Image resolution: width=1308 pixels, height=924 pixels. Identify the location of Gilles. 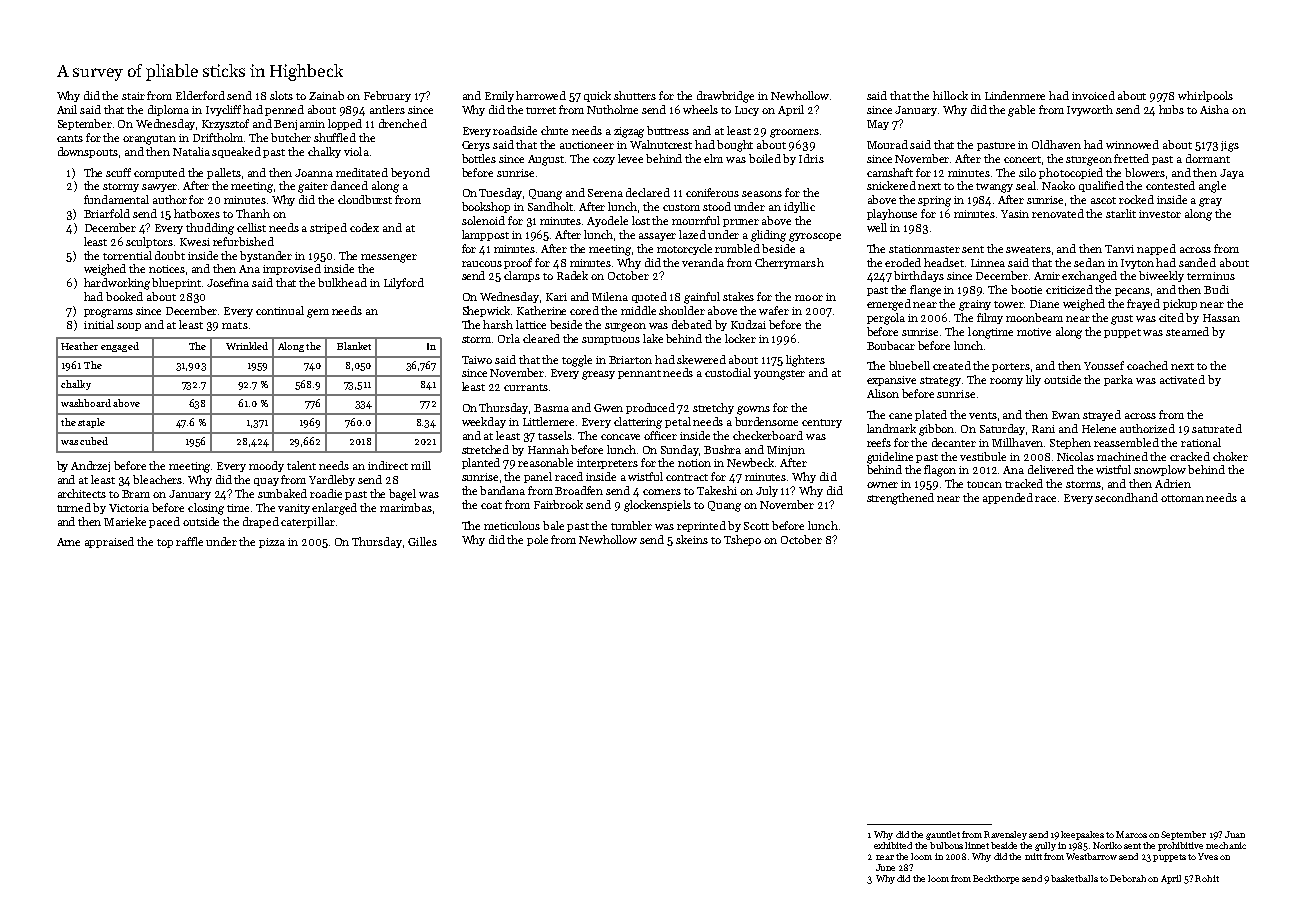
(422, 541).
